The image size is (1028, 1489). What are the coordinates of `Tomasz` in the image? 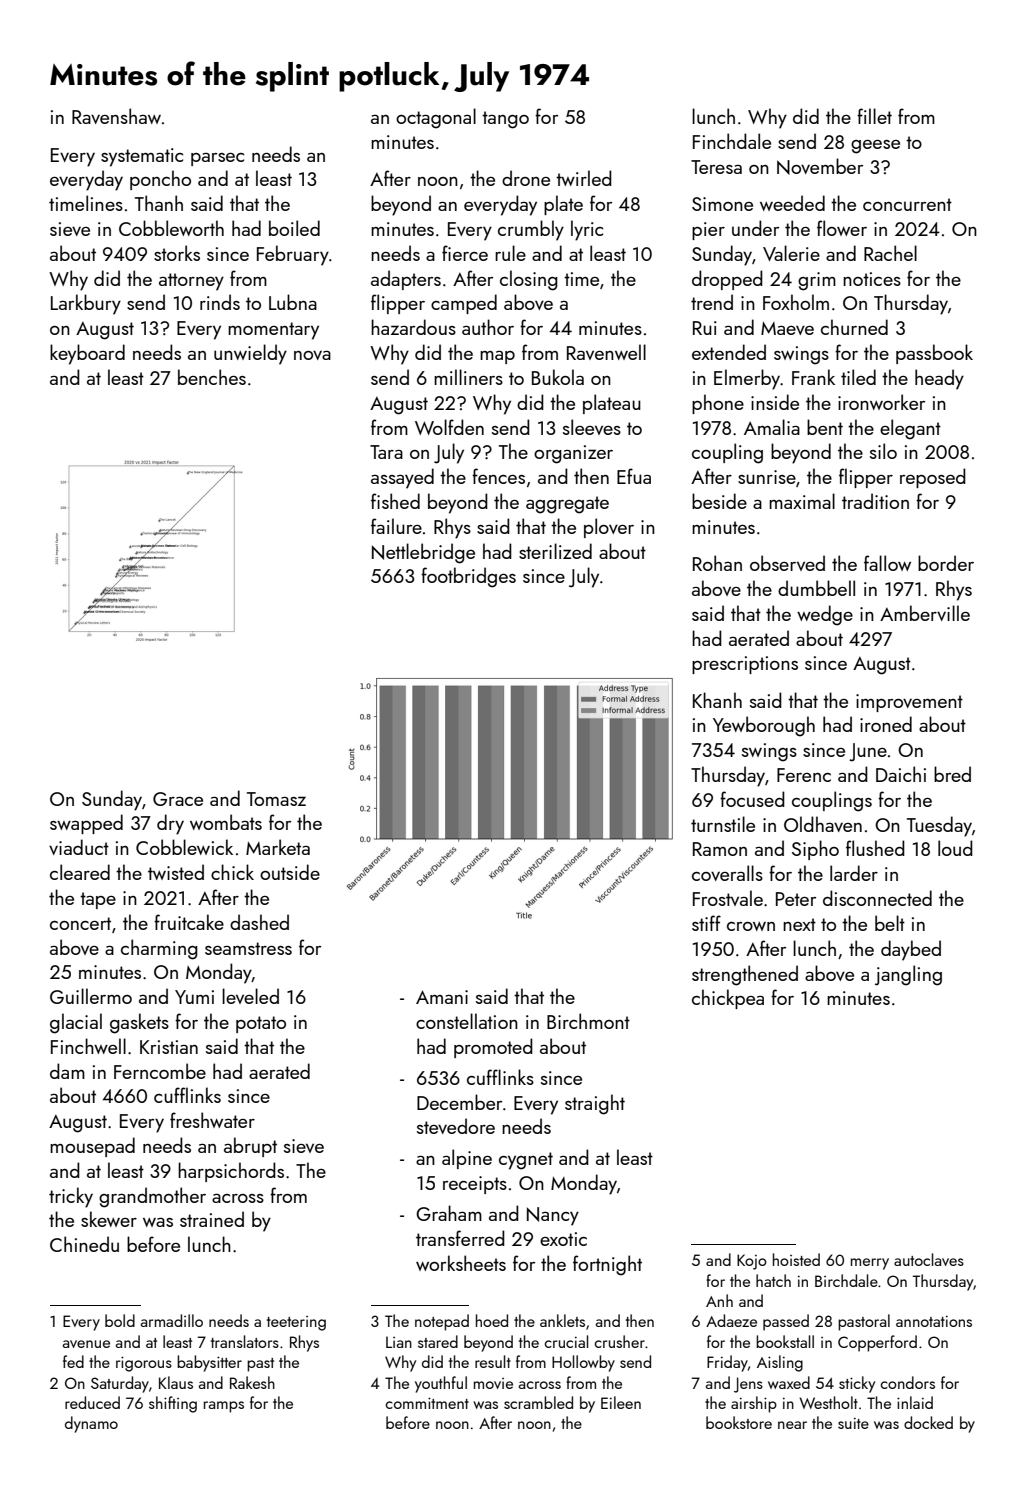 It's located at (276, 799).
